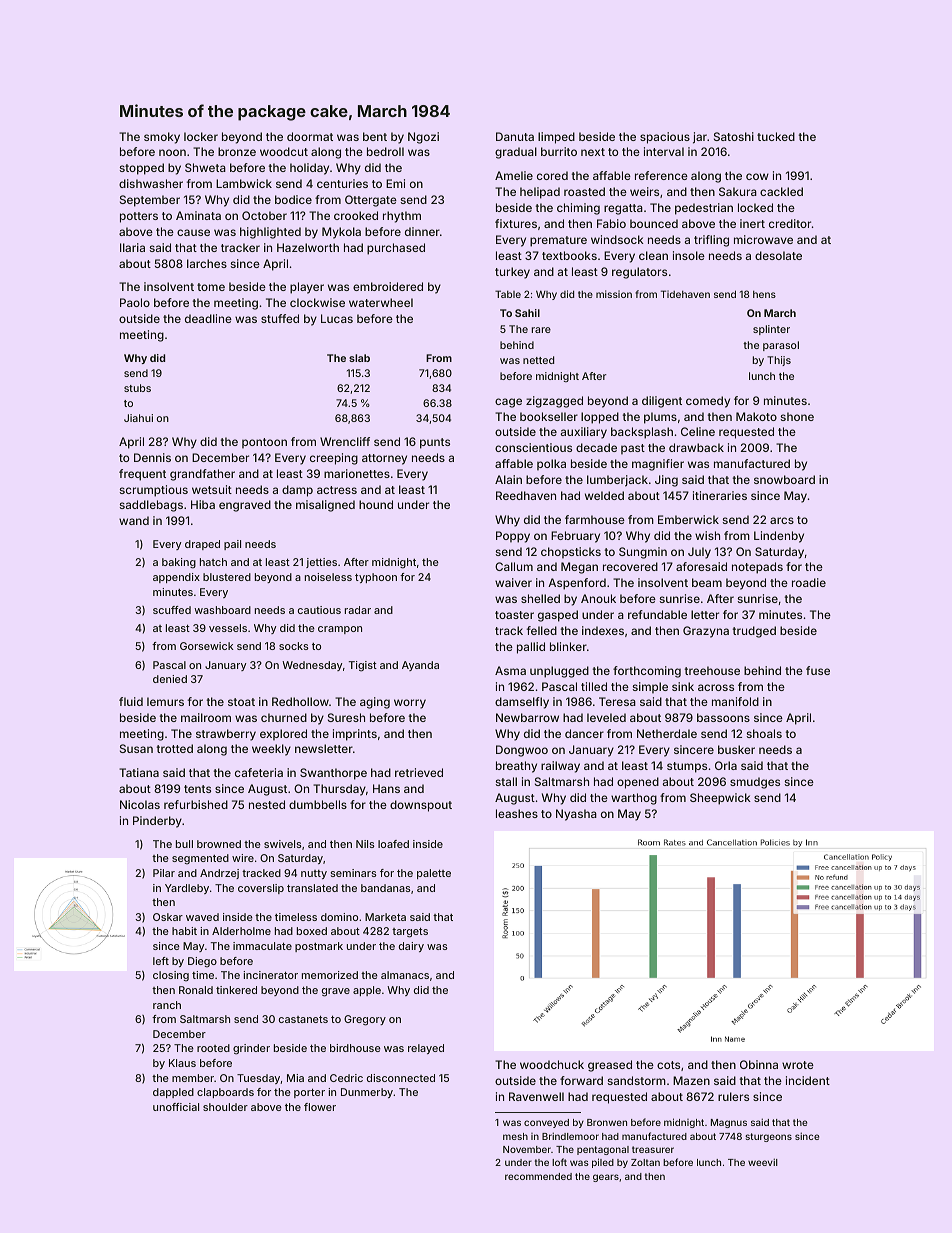 This document has width=952, height=1233. Describe the element at coordinates (776, 136) in the document. I see `tucked` at that location.
